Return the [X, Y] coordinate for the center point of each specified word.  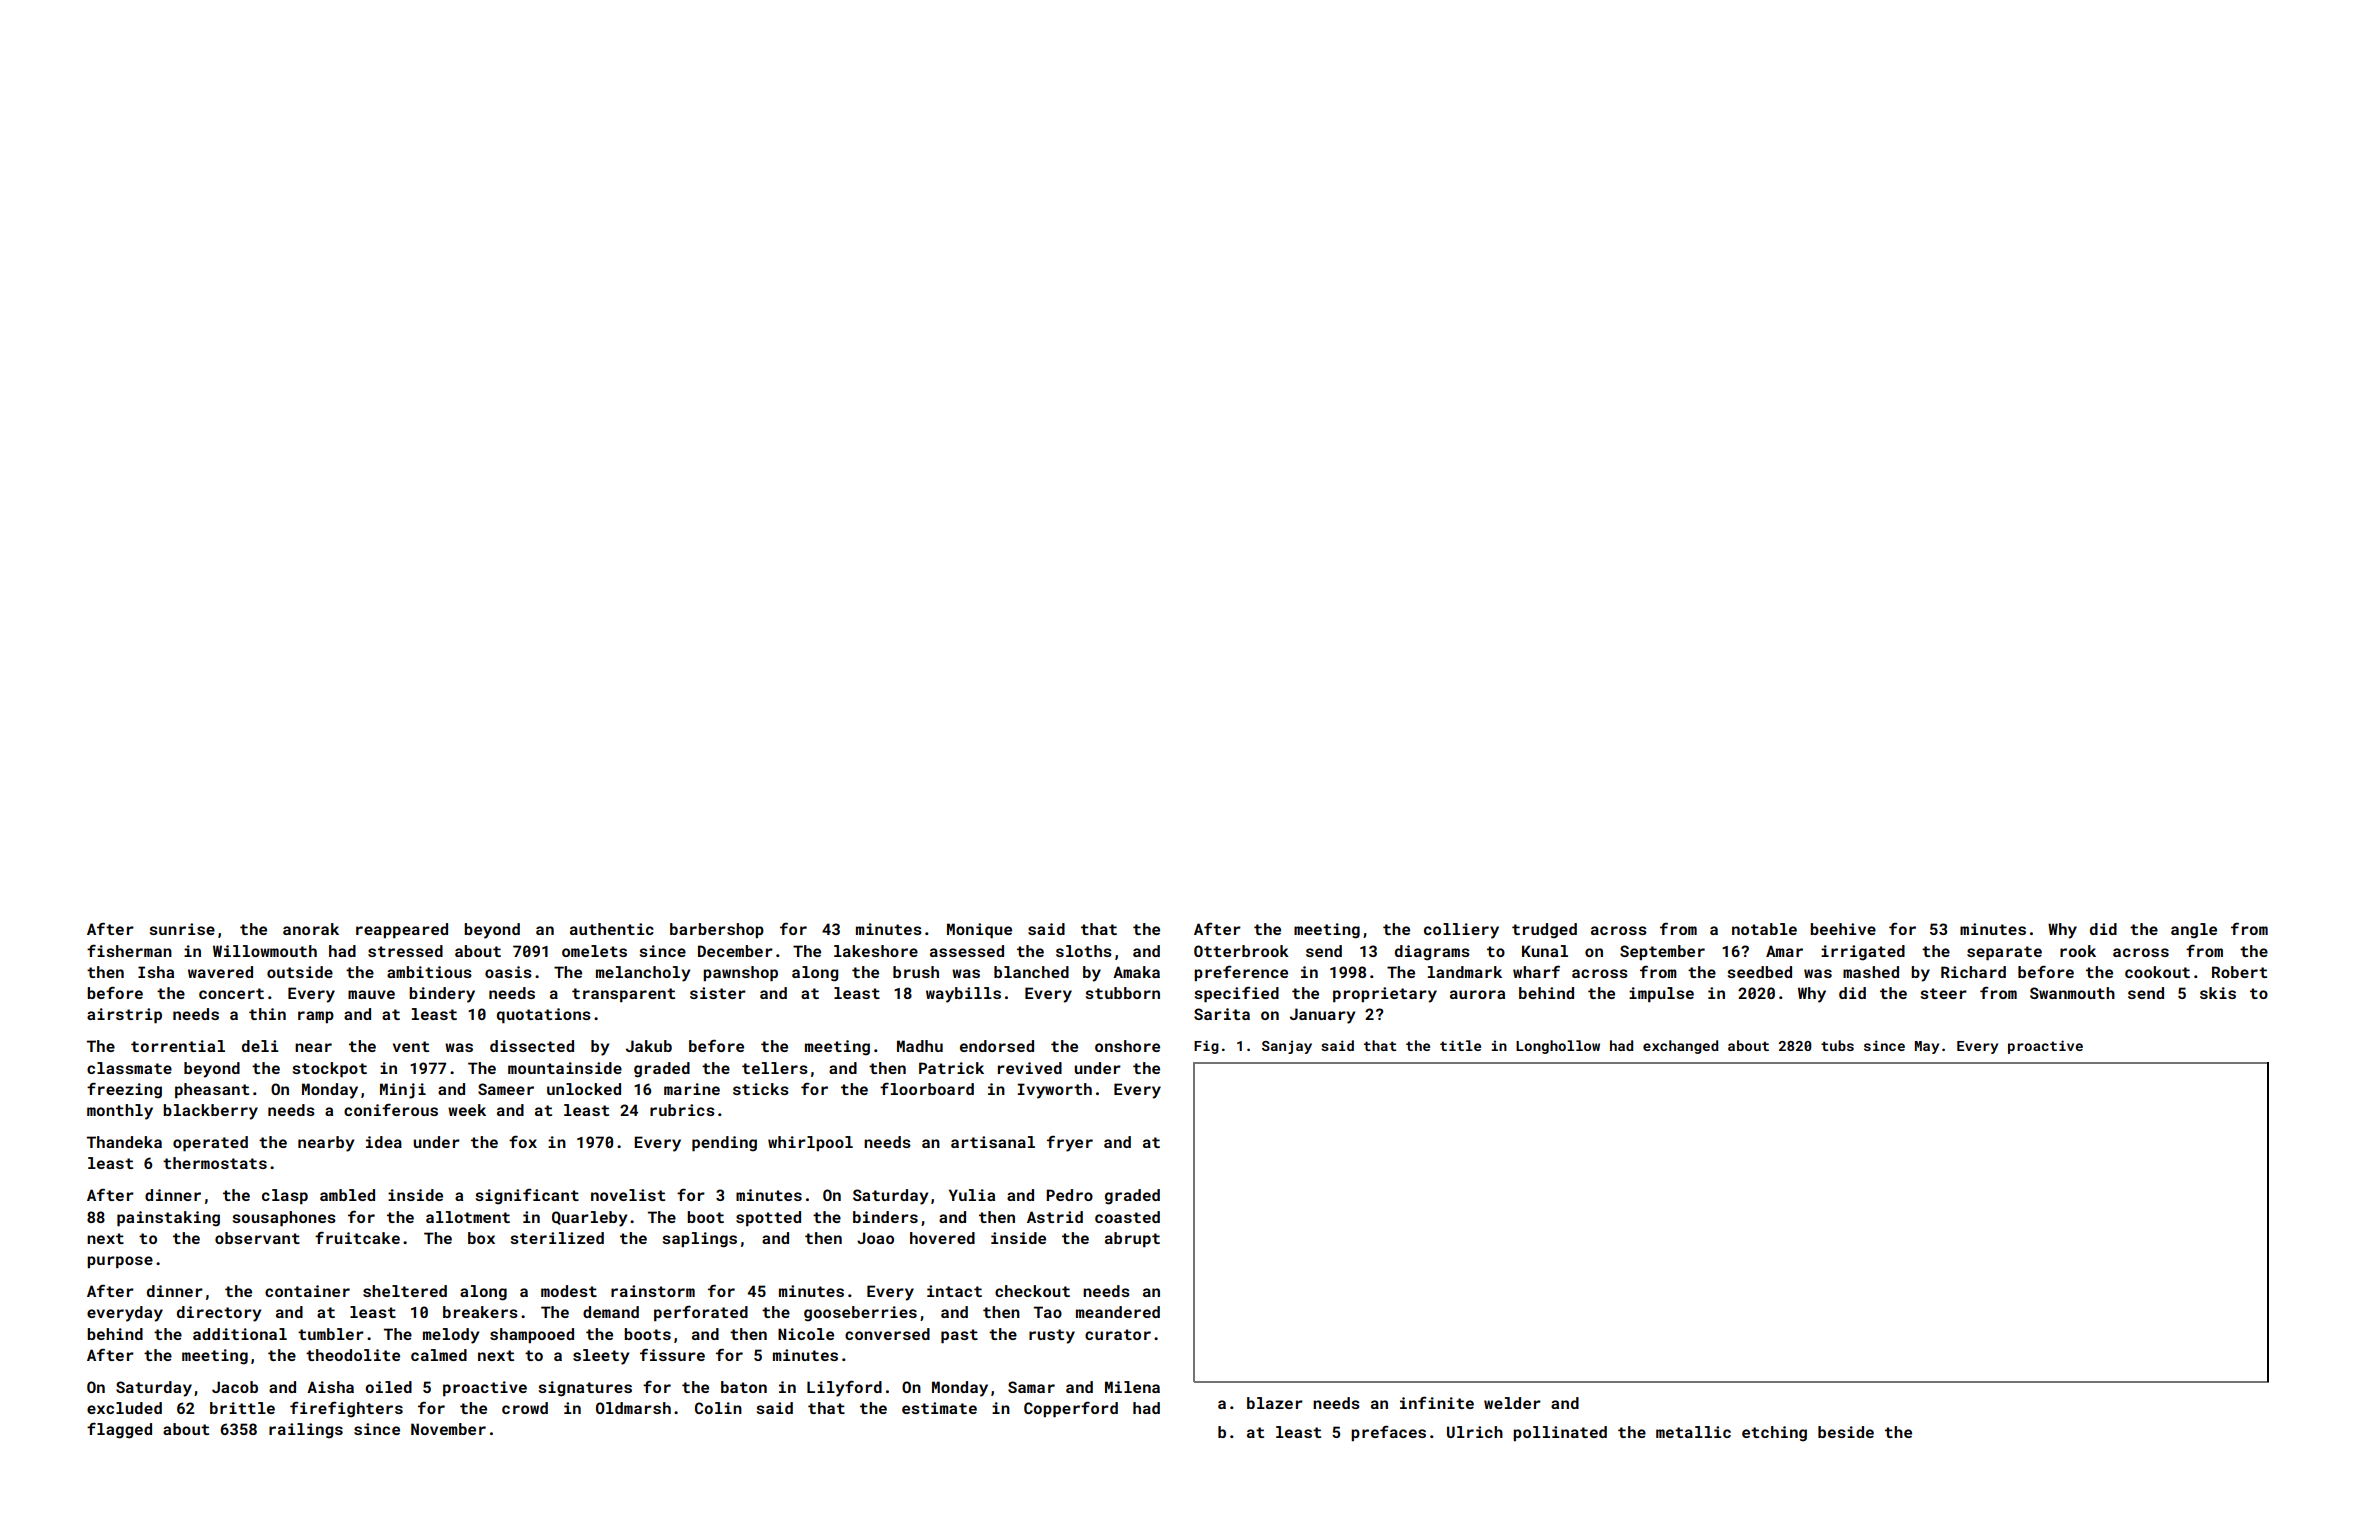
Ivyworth [1054, 1091]
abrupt [1132, 1239]
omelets [594, 951]
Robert [2239, 972]
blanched [1031, 972]
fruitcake [357, 1237]
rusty [1052, 1336]
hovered [942, 1238]
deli [260, 1046]
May [1927, 1047]
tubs [1837, 1045]
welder [1512, 1403]
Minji [403, 1091]
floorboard [927, 1088]
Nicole [806, 1334]
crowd [525, 1408]
